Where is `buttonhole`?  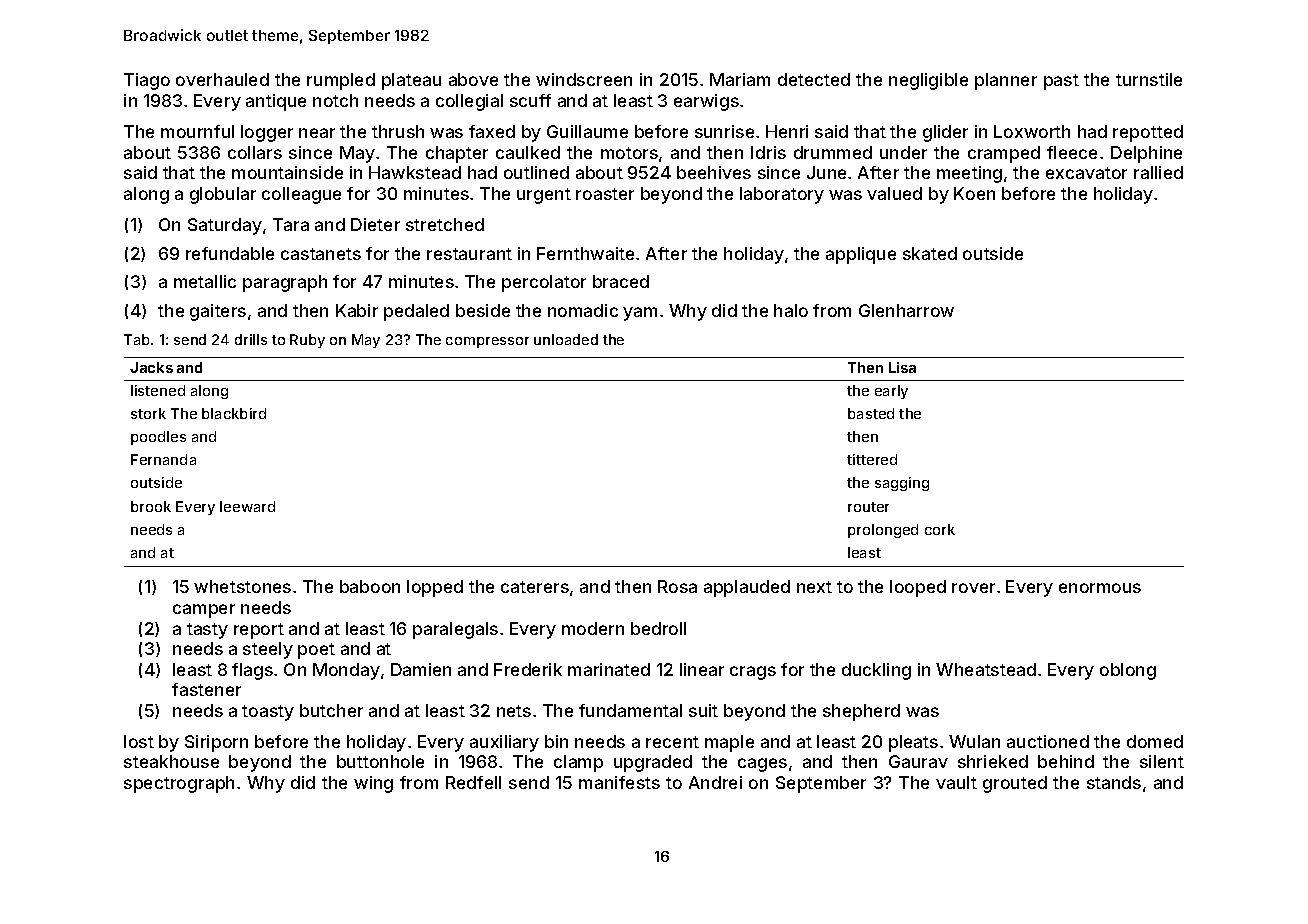
buttonhole is located at coordinates (380, 761).
